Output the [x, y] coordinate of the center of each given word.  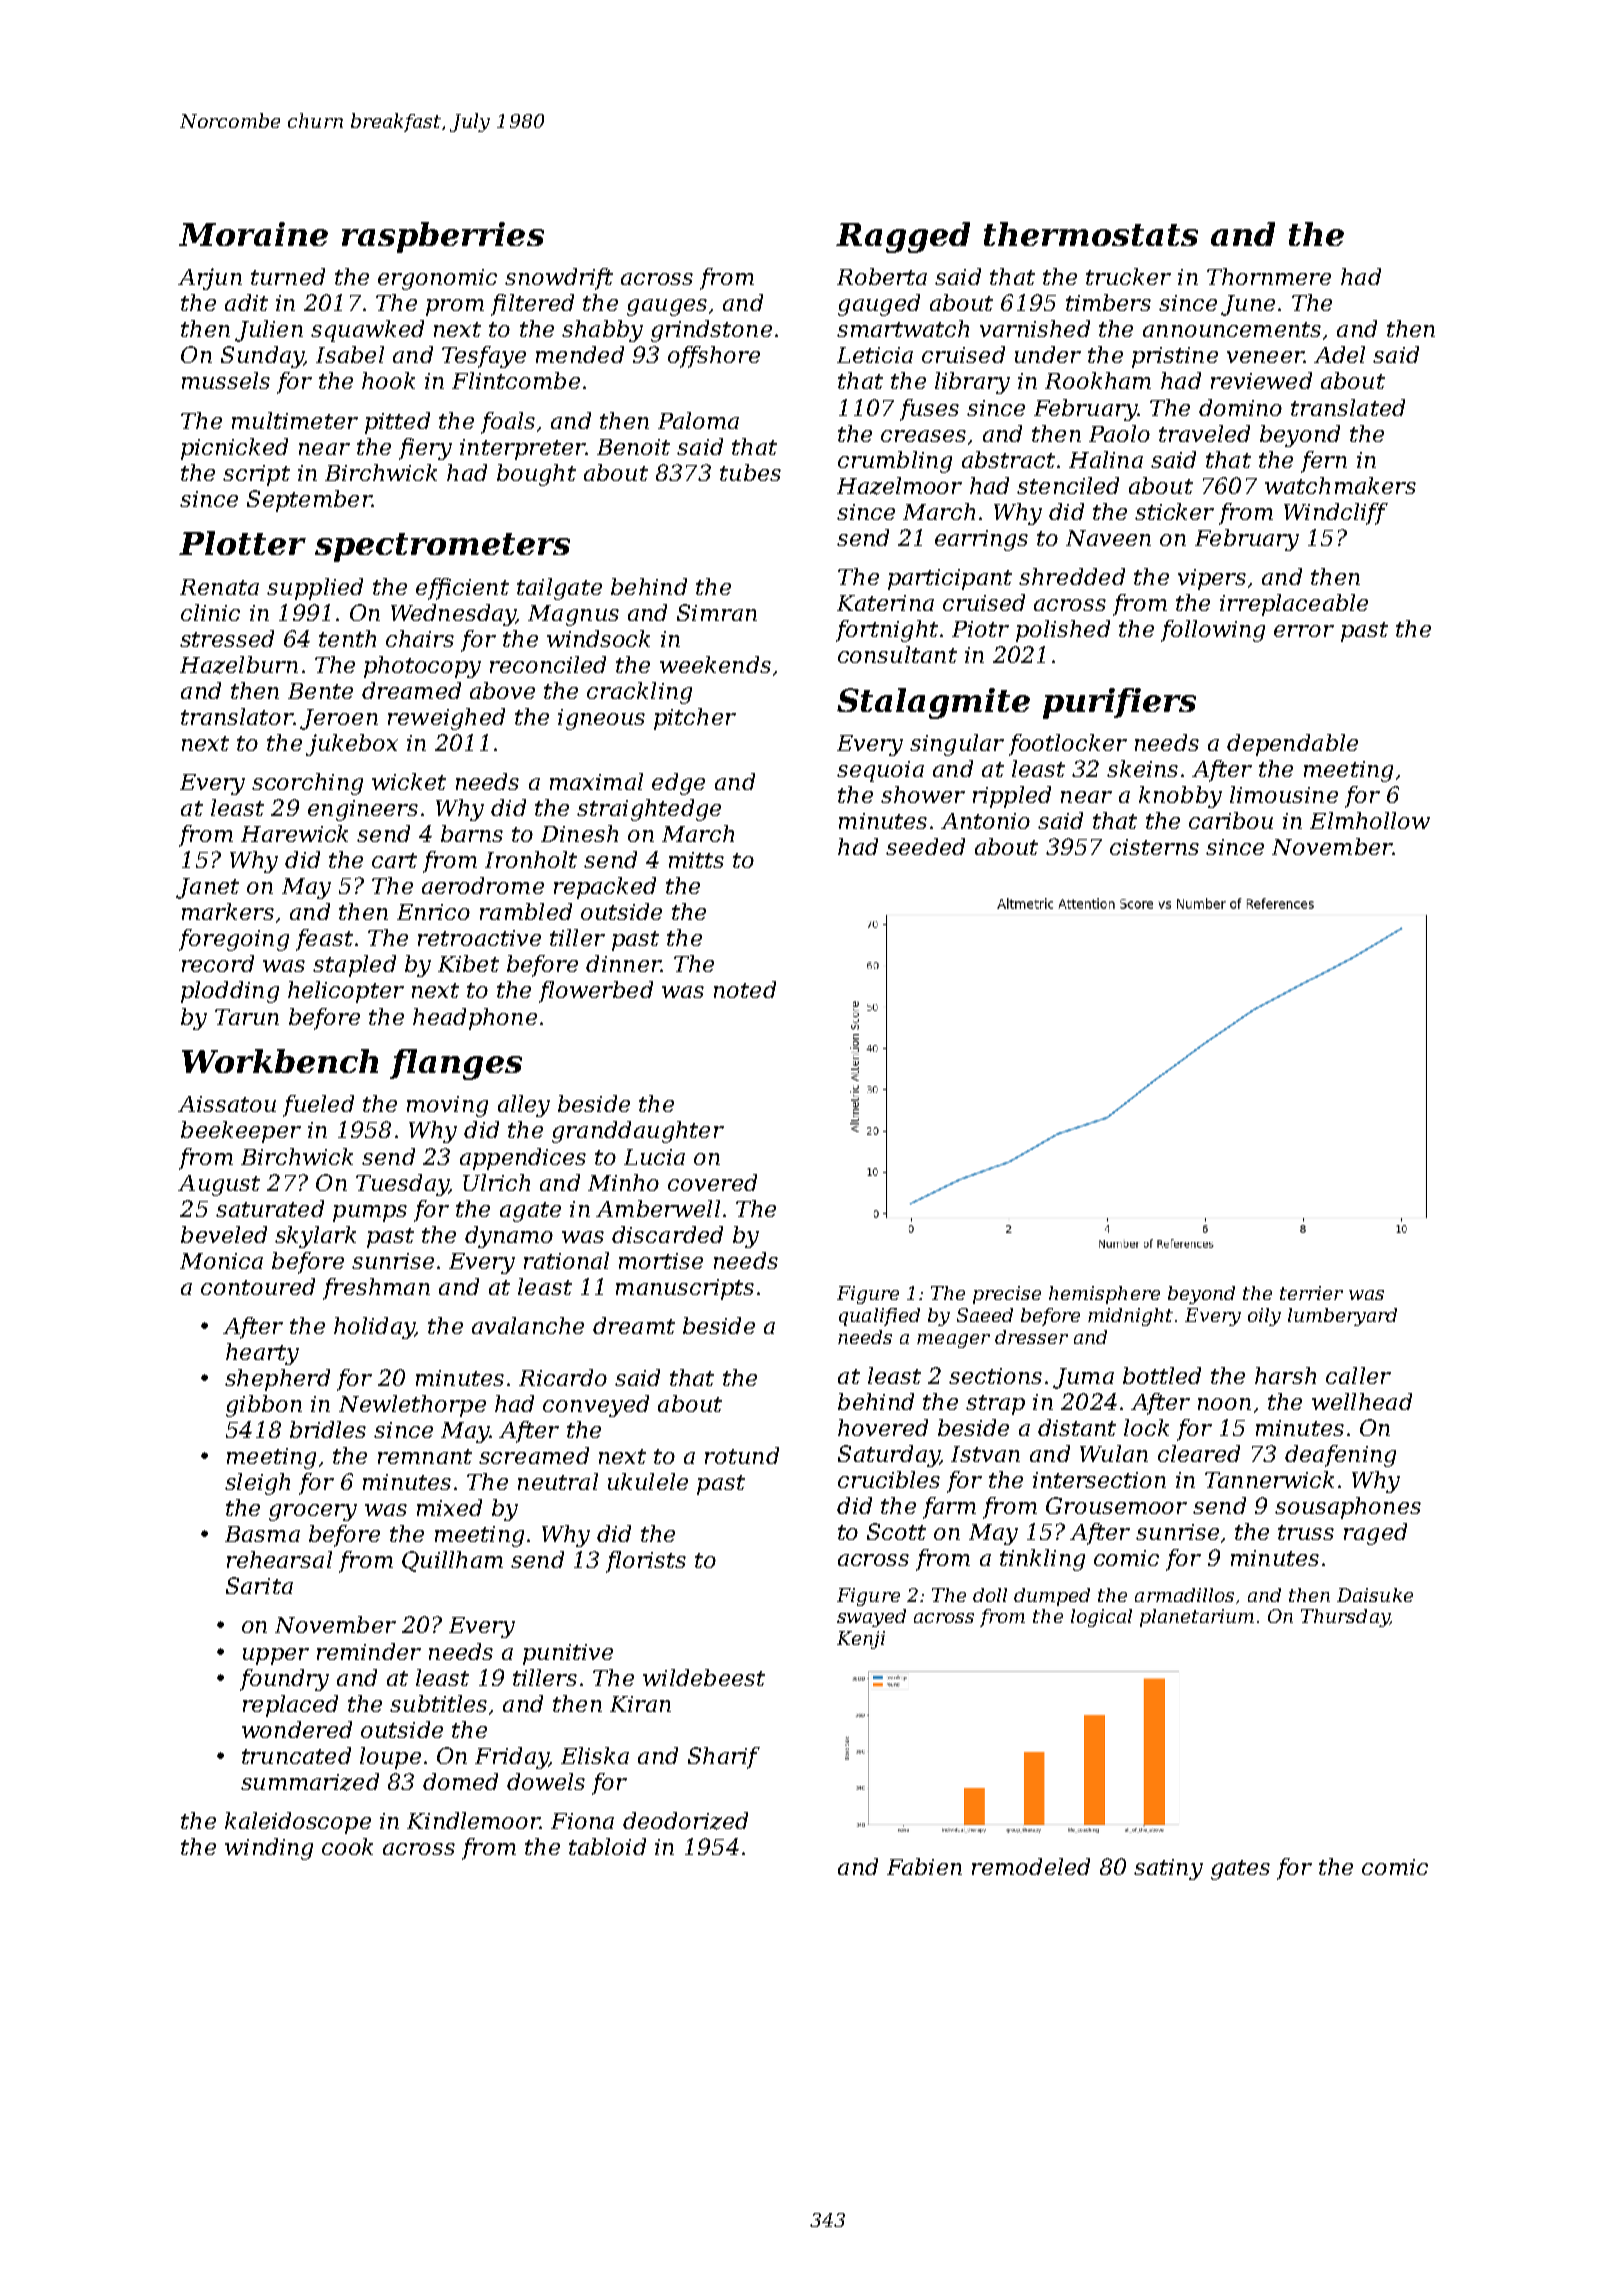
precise [1007, 1295]
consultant [897, 654]
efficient [462, 589]
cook [347, 1846]
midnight [1130, 1317]
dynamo [509, 1237]
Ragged [903, 237]
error [1304, 631]
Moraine [253, 234]
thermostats [1091, 234]
